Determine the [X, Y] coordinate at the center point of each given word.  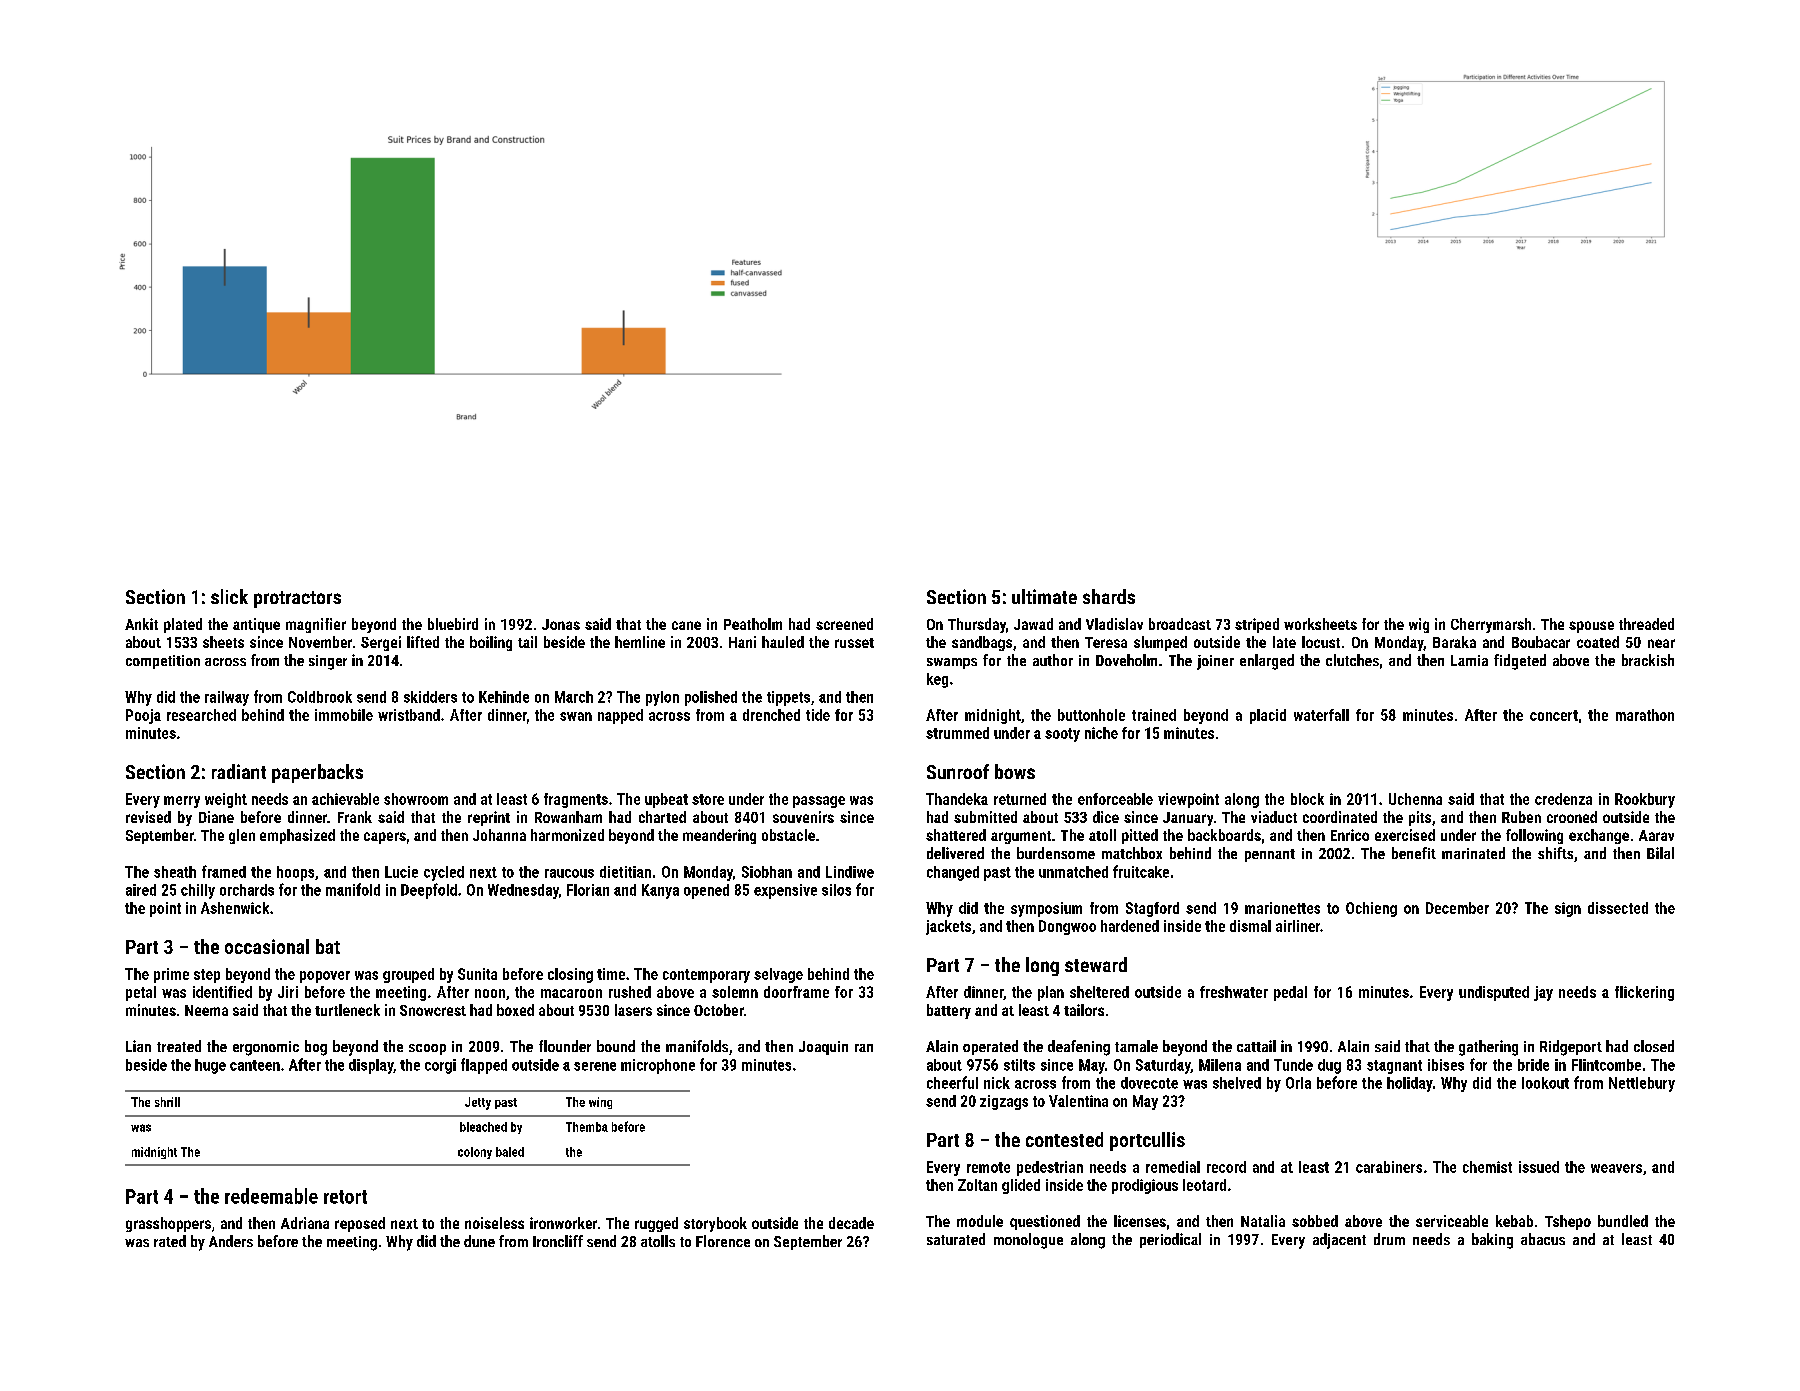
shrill [167, 1102]
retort [345, 1197]
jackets [948, 927]
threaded [1646, 624]
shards [1109, 596]
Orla [1298, 1083]
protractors [297, 599]
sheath [175, 872]
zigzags [1004, 1102]
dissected [1618, 908]
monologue [1028, 1241]
